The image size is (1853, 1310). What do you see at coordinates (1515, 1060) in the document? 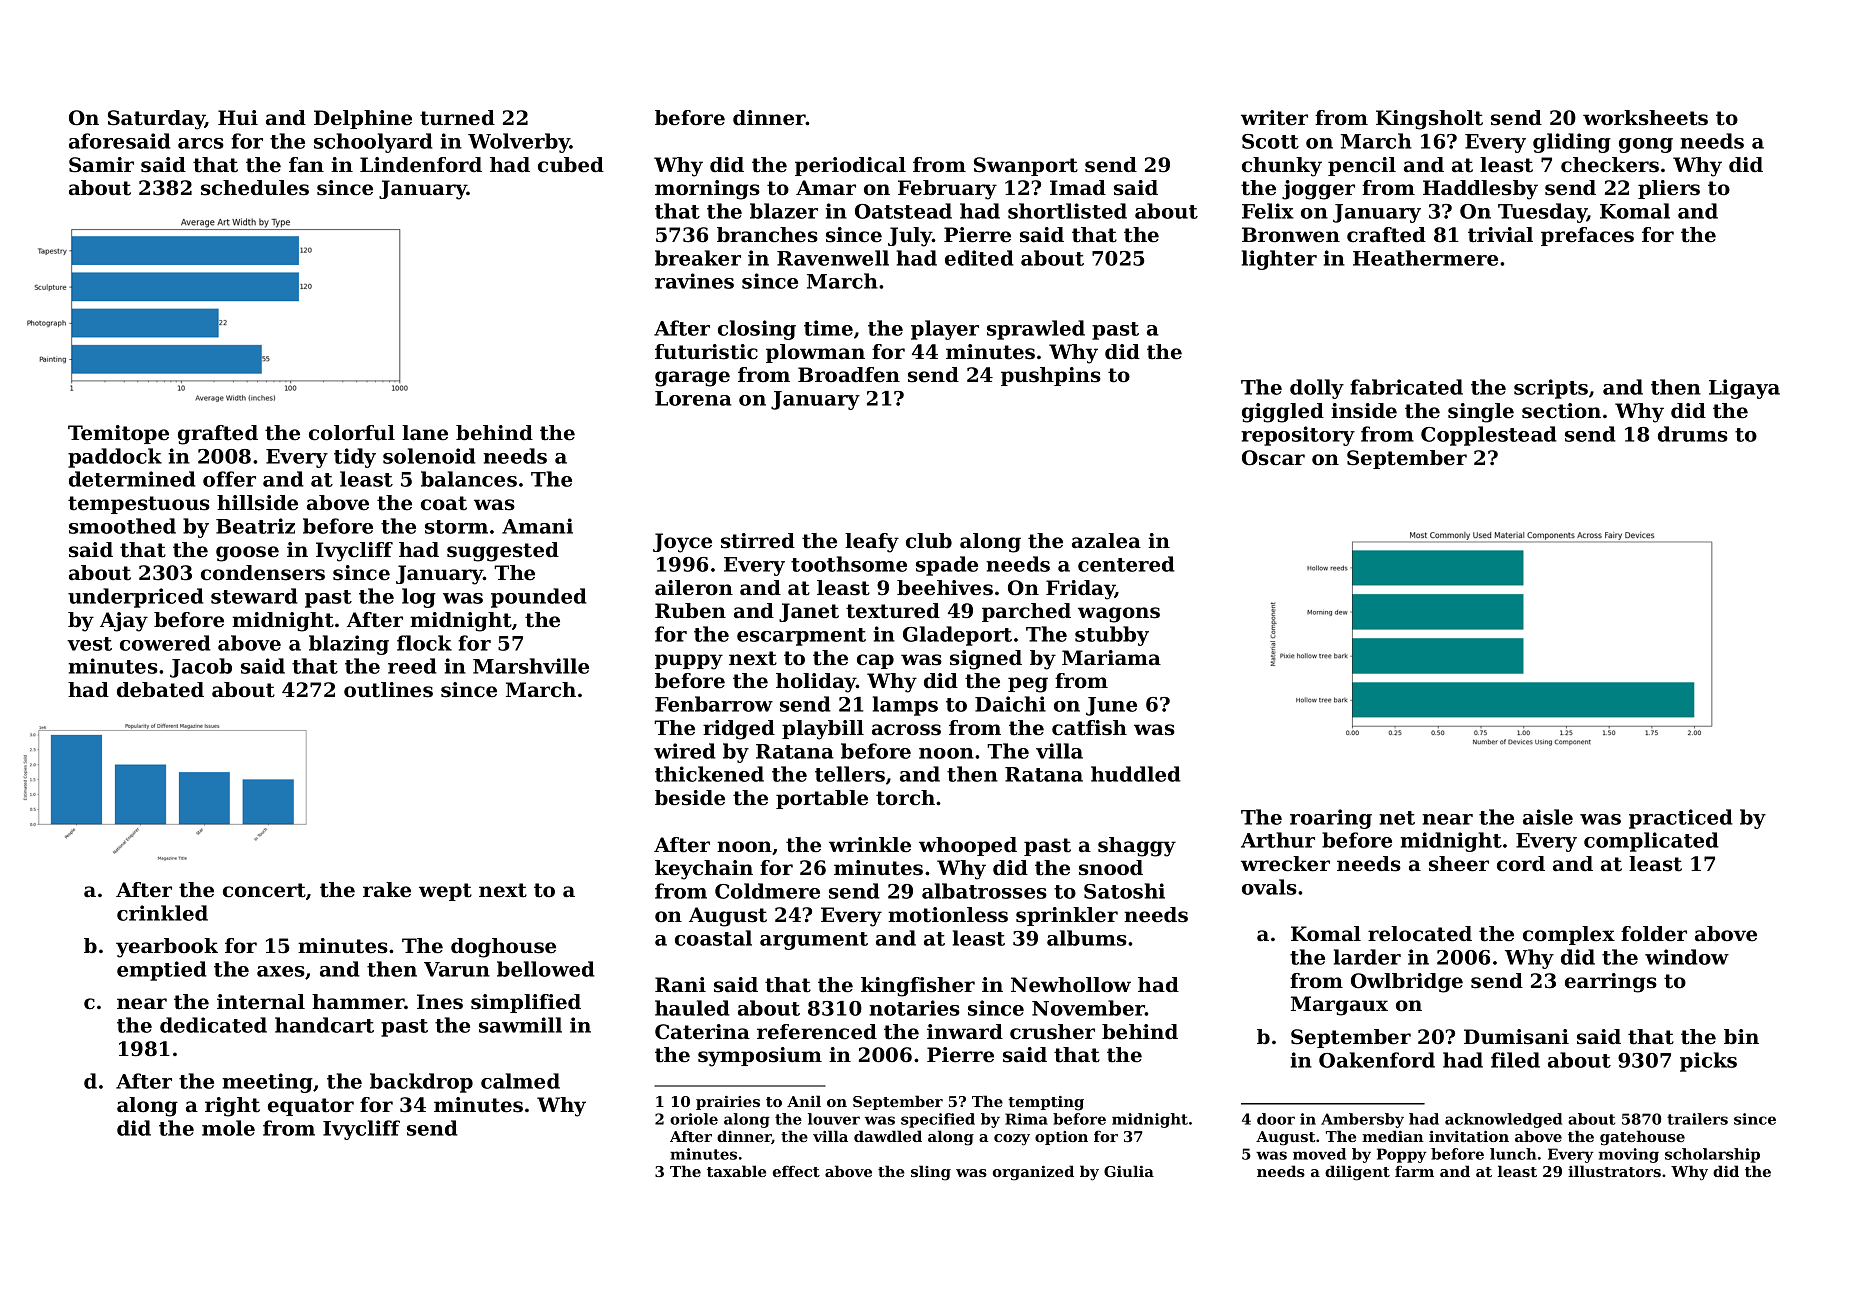
I see `filed` at bounding box center [1515, 1060].
